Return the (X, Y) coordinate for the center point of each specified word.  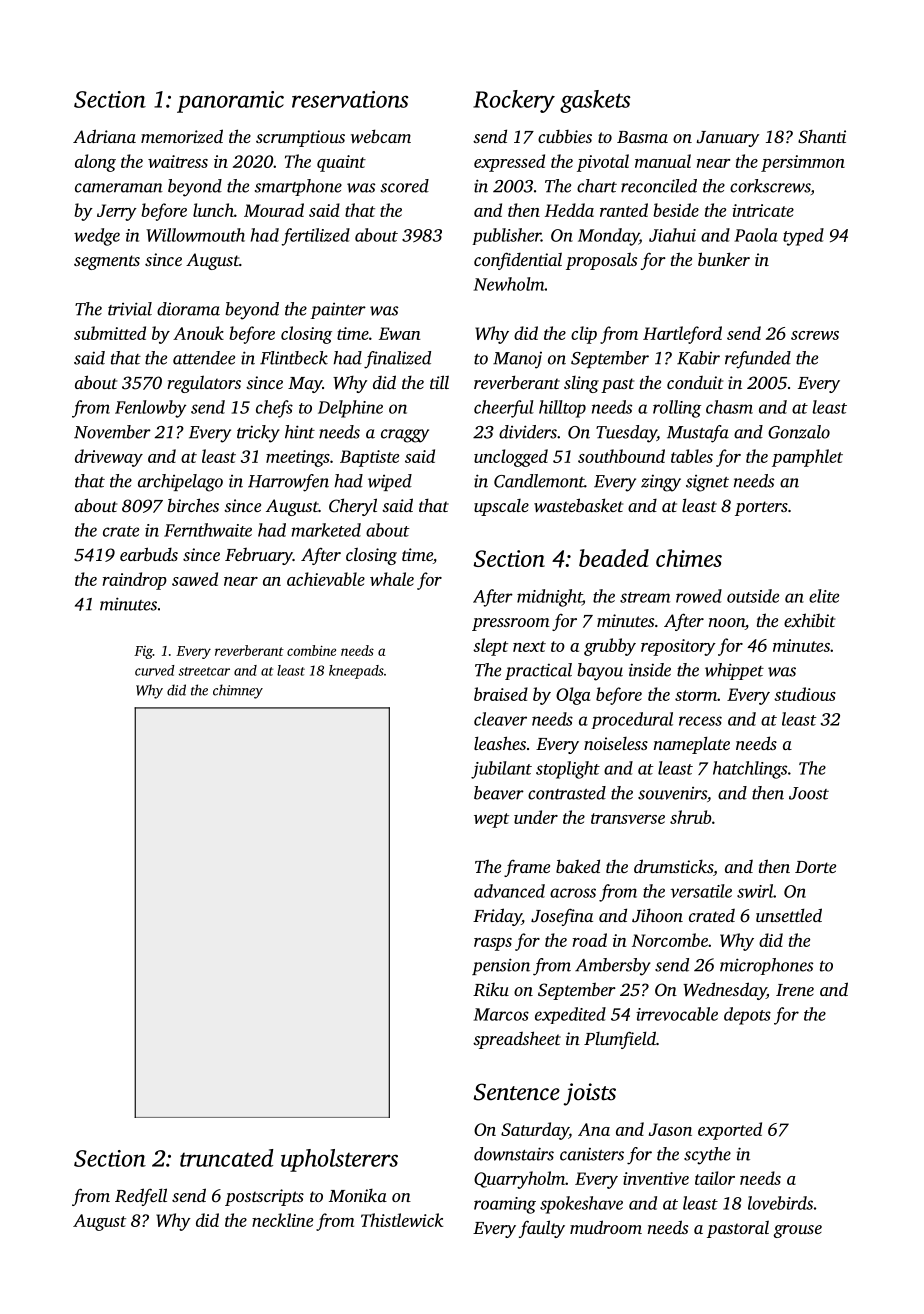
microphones (766, 966)
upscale (501, 507)
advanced (509, 891)
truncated (227, 1158)
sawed (195, 579)
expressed (509, 163)
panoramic (230, 102)
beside (676, 210)
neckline (282, 1220)
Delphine (350, 409)
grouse (797, 1231)
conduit (695, 382)
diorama (188, 309)
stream (645, 597)
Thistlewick (402, 1220)
